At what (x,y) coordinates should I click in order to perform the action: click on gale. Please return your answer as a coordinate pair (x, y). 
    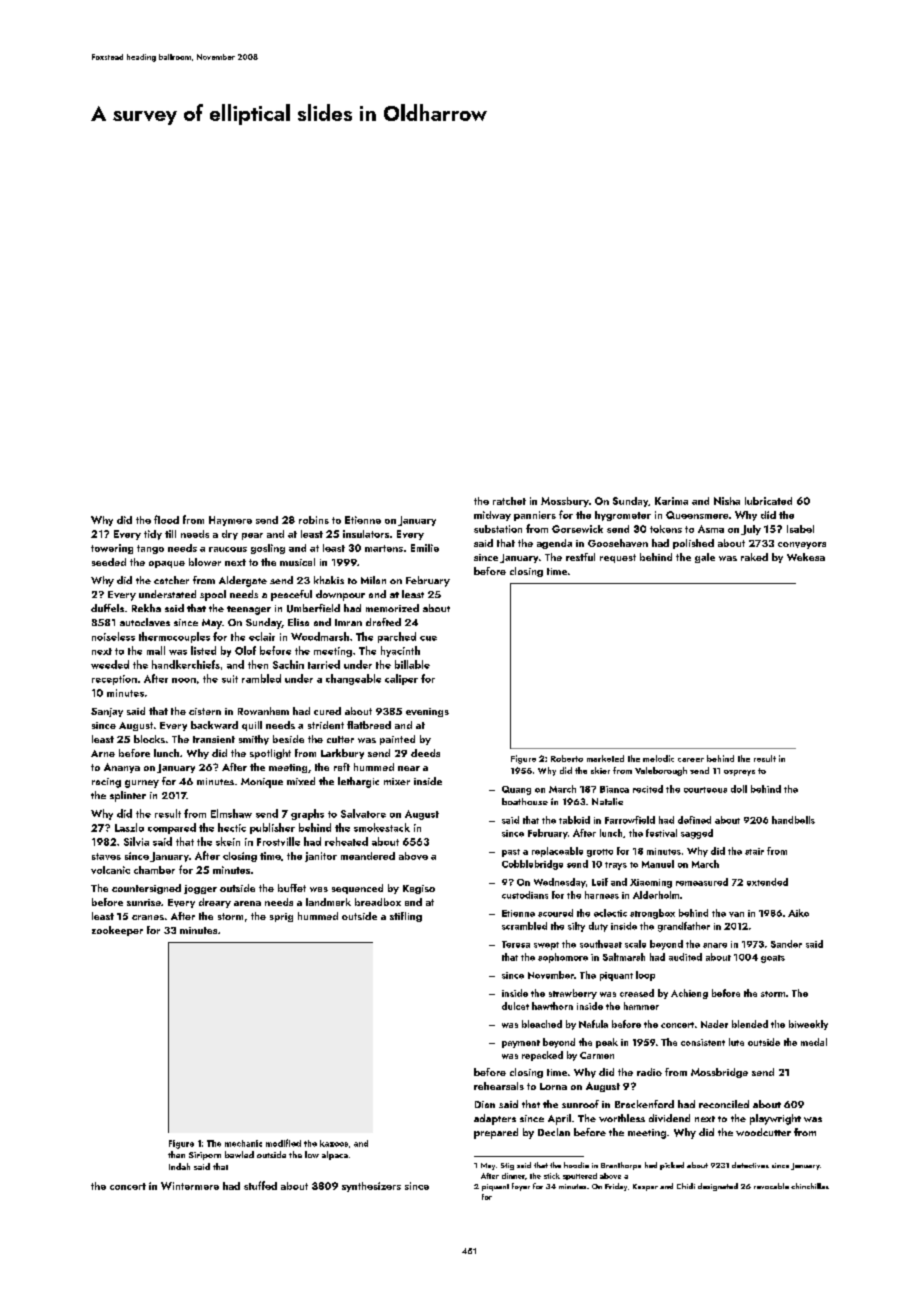
    Looking at the image, I should click on (705, 558).
